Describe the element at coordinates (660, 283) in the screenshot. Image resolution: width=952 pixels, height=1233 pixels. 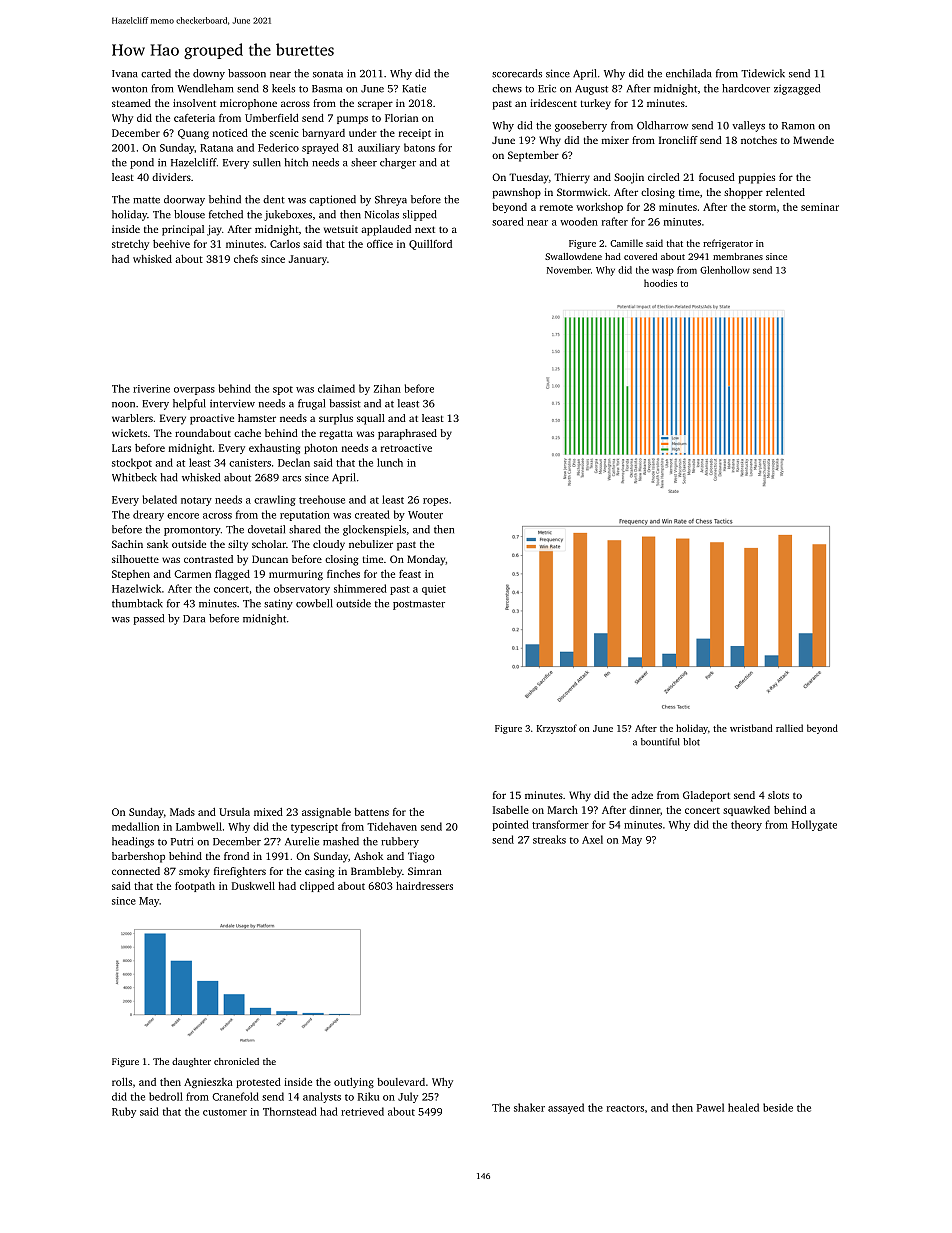
I see `hoodies` at that location.
